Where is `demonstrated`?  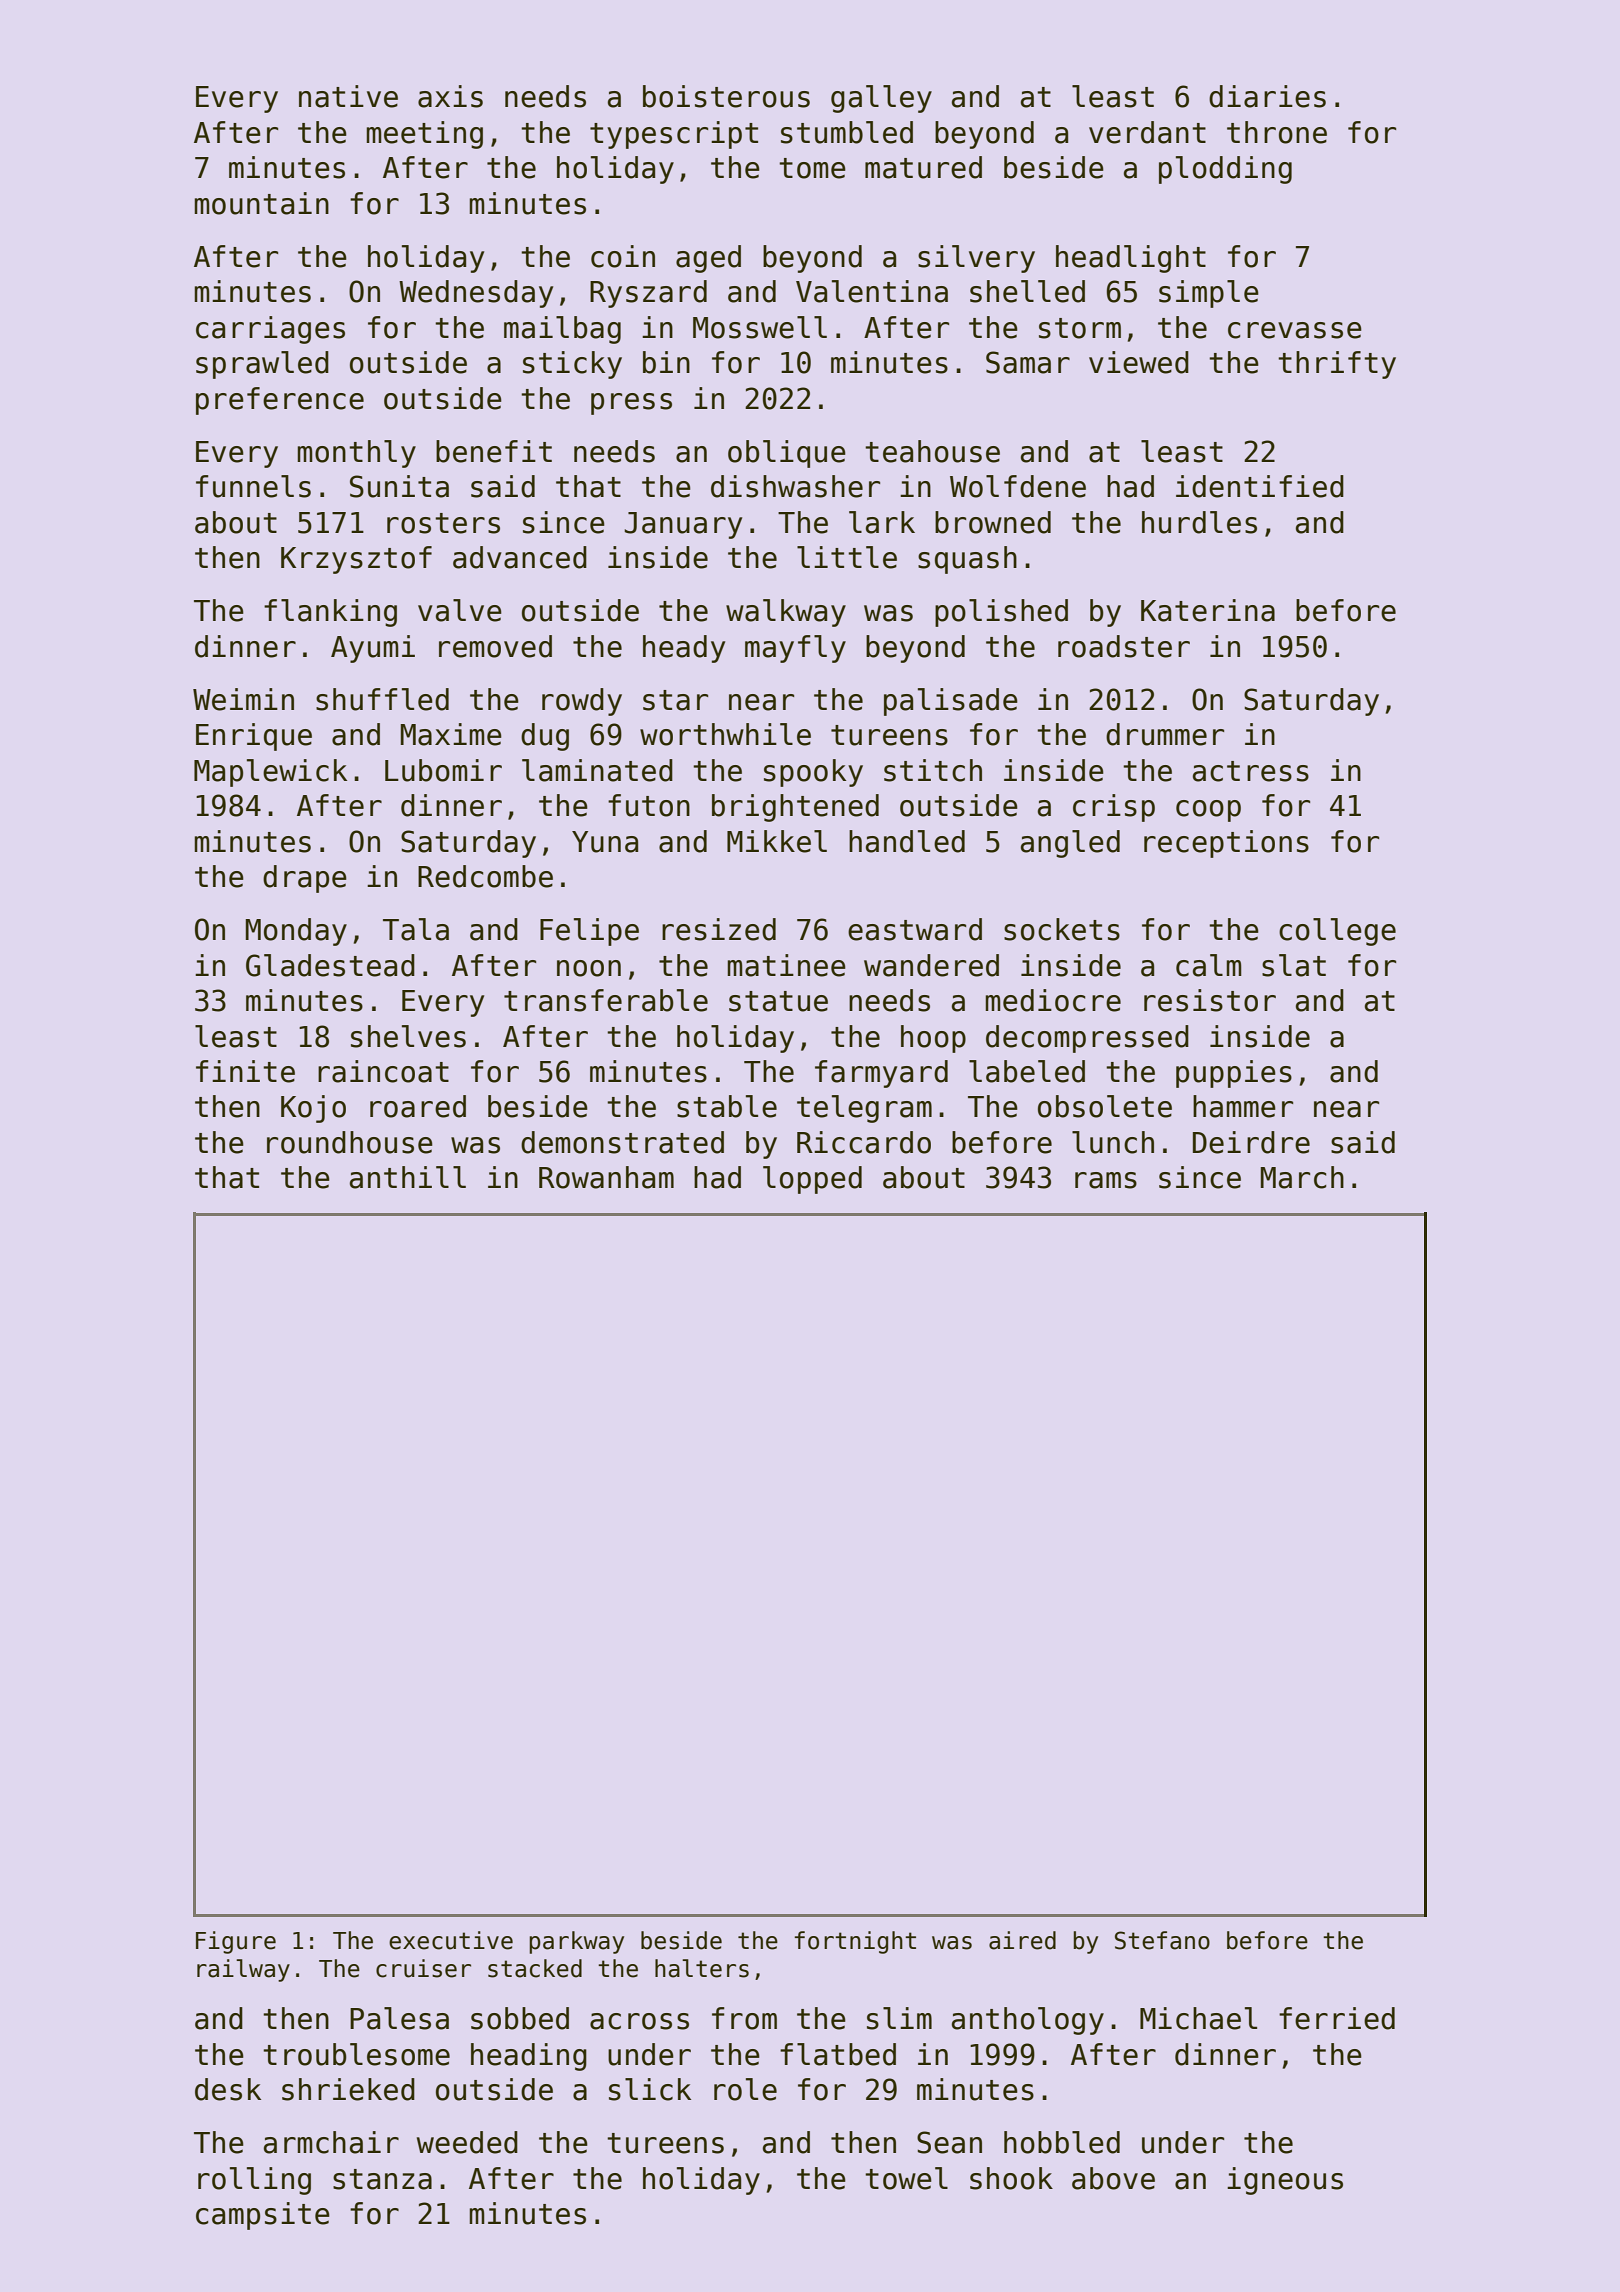 demonstrated is located at coordinates (622, 1142).
